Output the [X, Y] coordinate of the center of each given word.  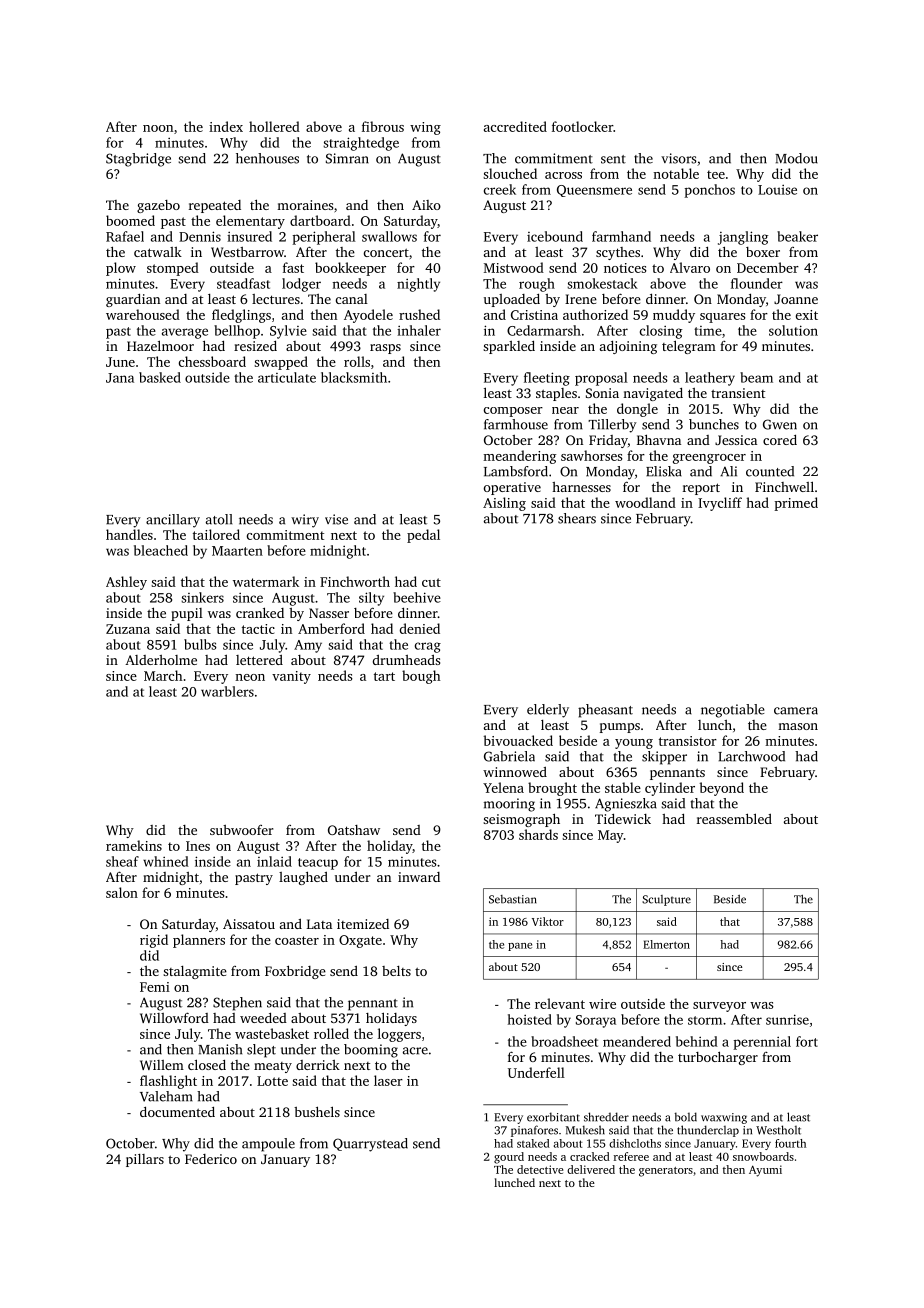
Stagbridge [138, 160]
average [185, 333]
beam [756, 377]
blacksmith [354, 377]
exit [807, 315]
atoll [219, 519]
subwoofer [241, 830]
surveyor [719, 1007]
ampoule [268, 1145]
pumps [620, 728]
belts [396, 971]
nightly [418, 285]
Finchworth [355, 581]
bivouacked [518, 740]
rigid [154, 941]
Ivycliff [720, 504]
